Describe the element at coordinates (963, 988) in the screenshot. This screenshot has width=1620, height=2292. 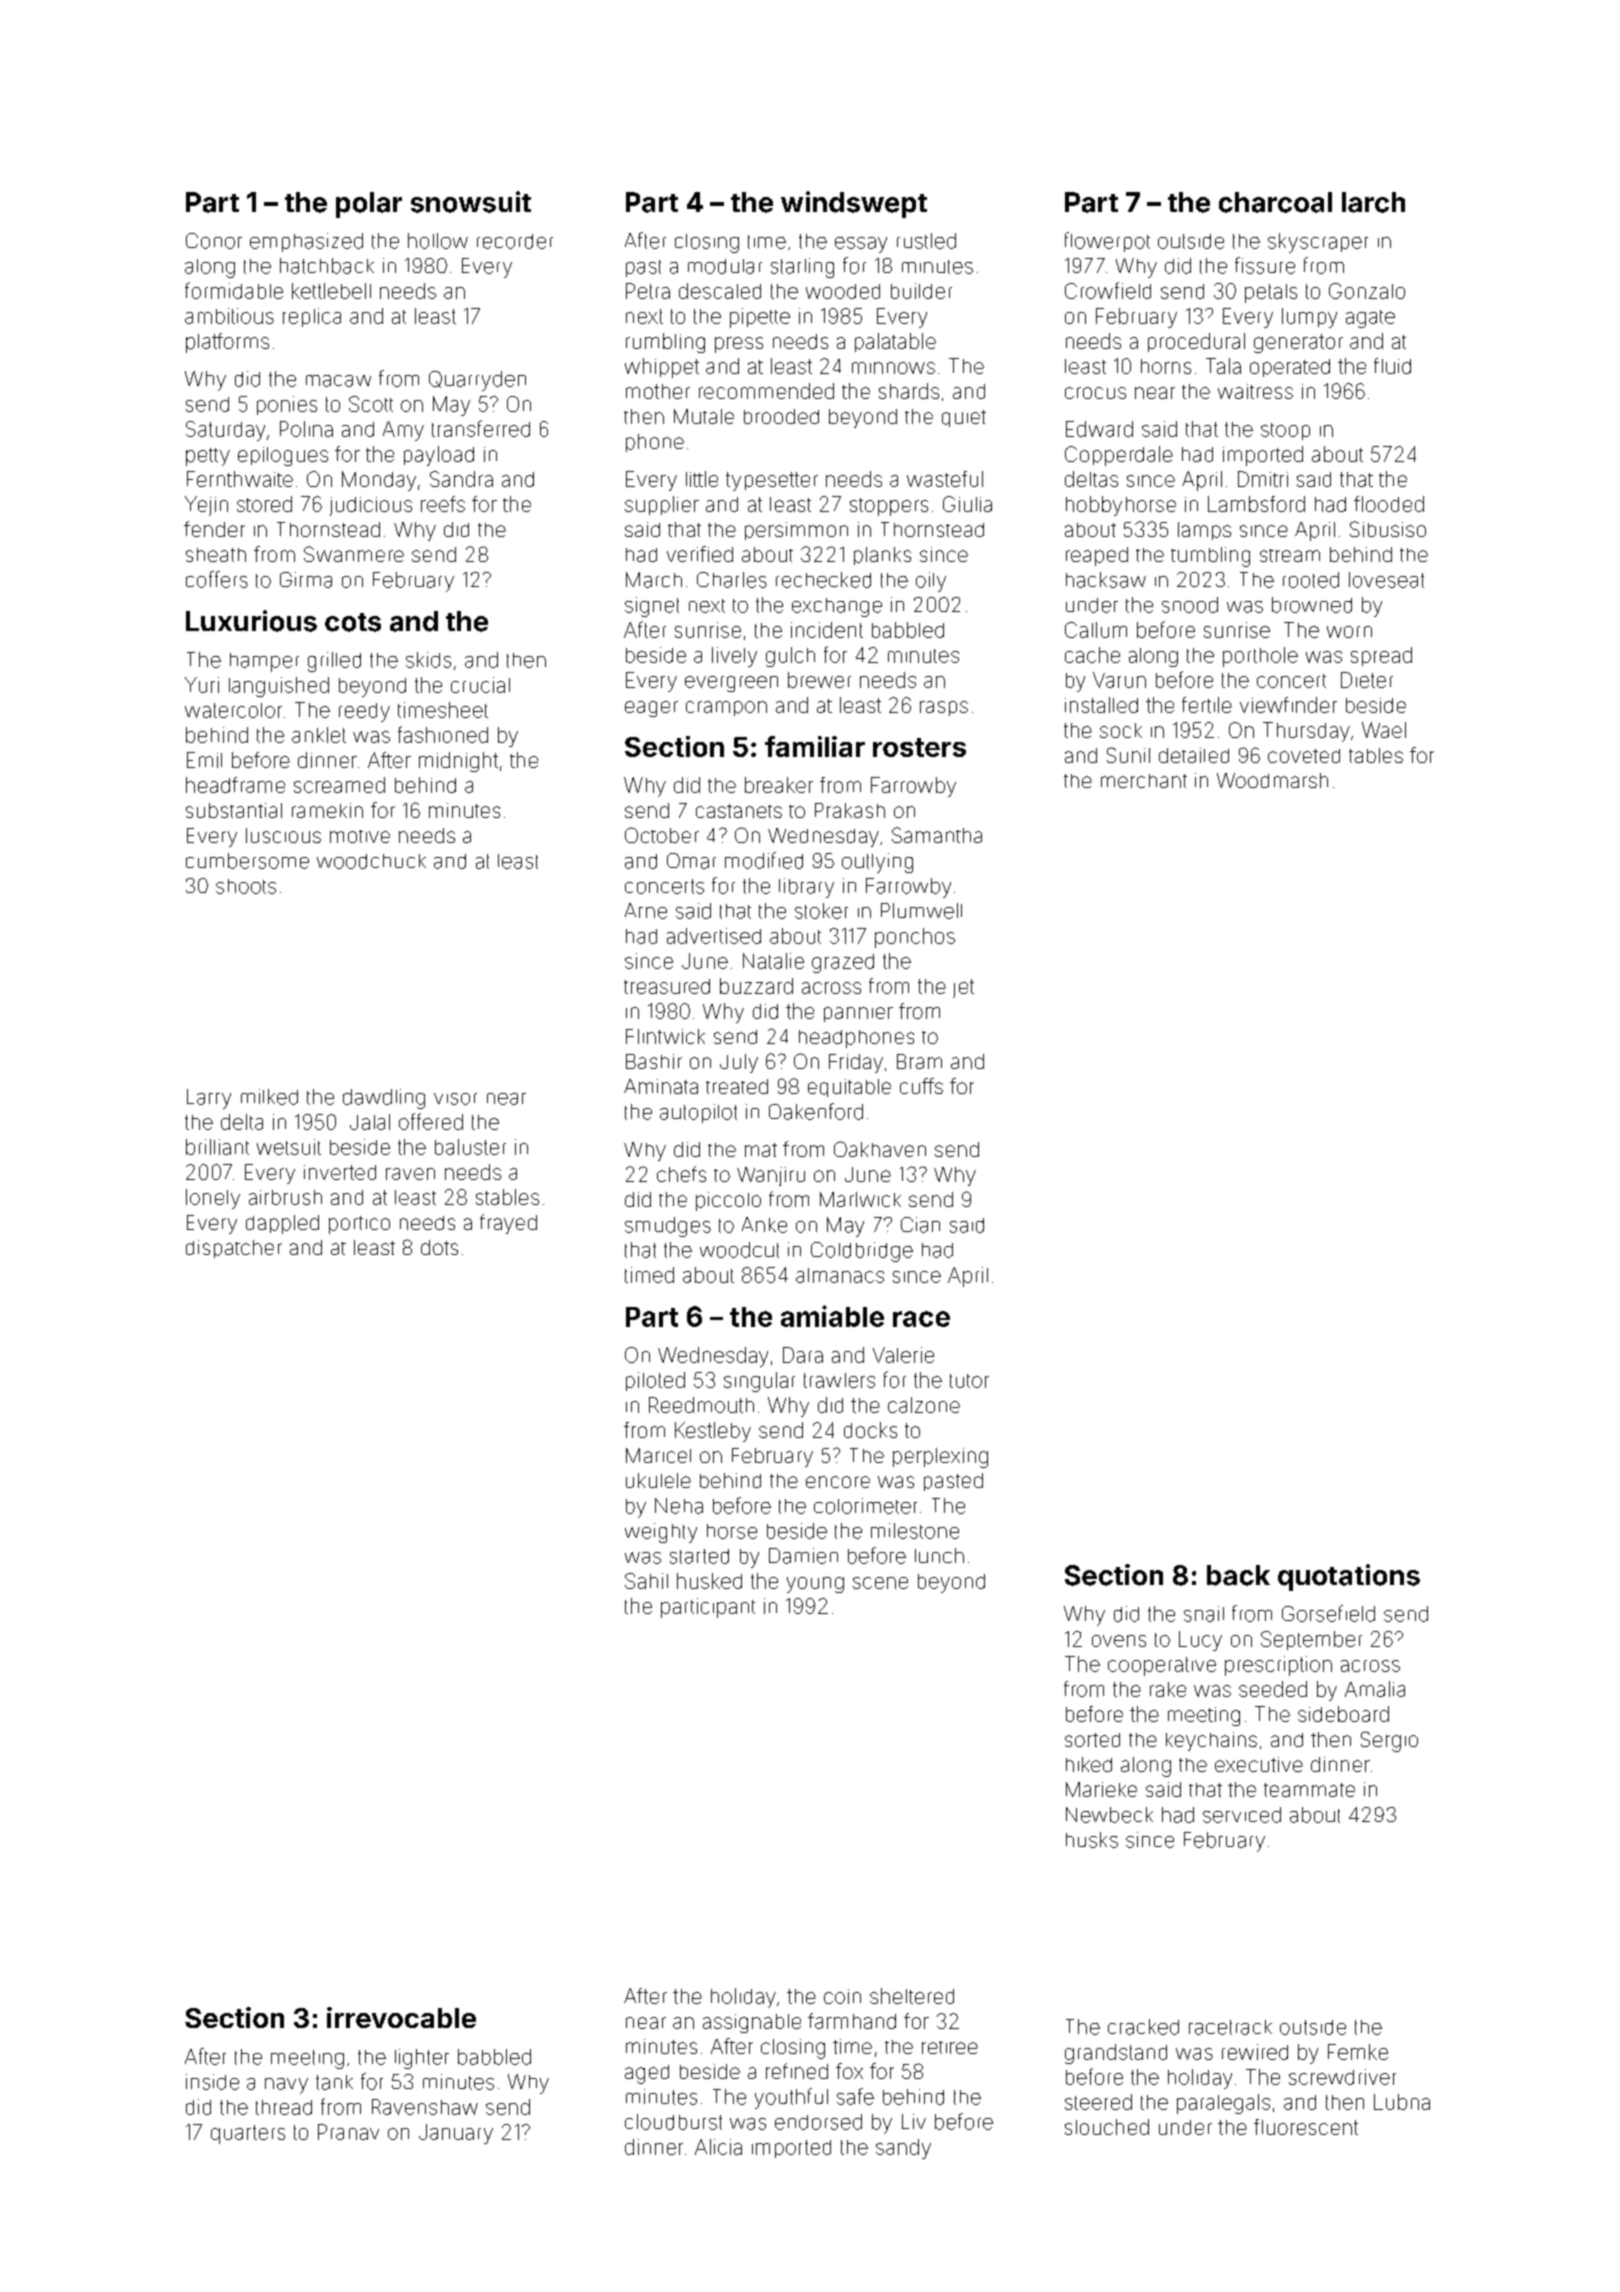
I see `jet` at that location.
